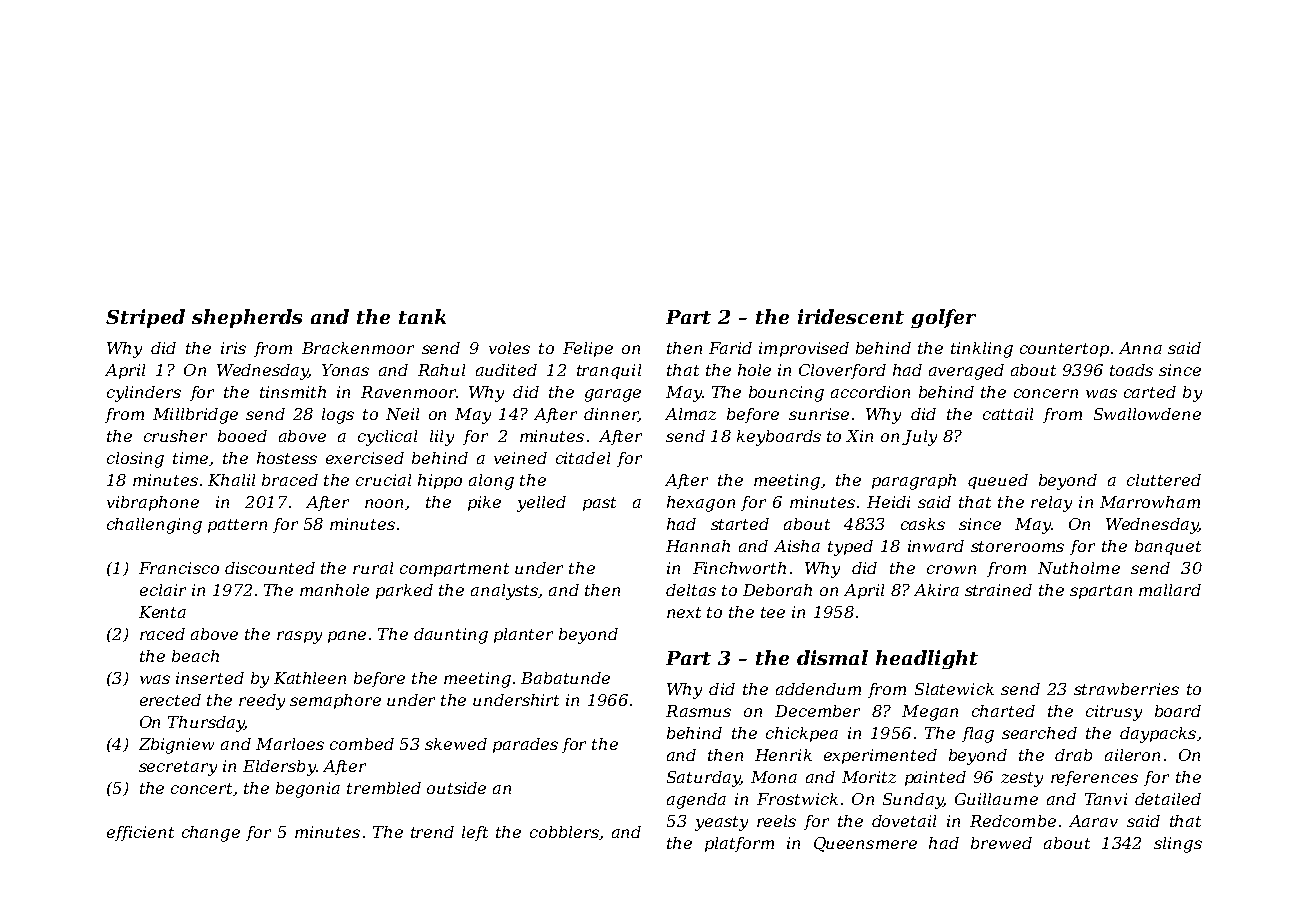 Image resolution: width=1308 pixels, height=924 pixels. What do you see at coordinates (1170, 590) in the image?
I see `mallard` at bounding box center [1170, 590].
